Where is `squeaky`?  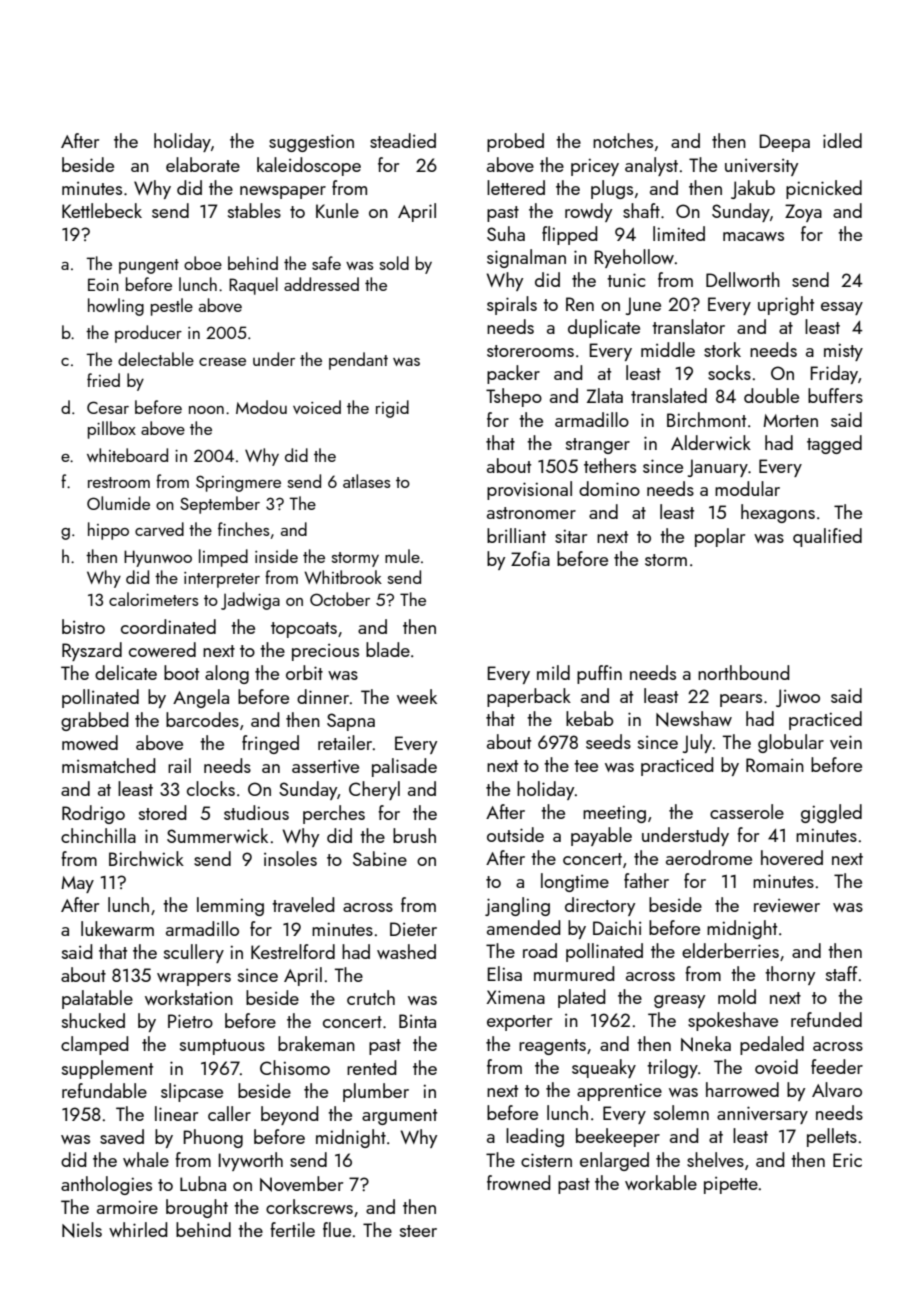
squeaky is located at coordinates (604, 1068).
